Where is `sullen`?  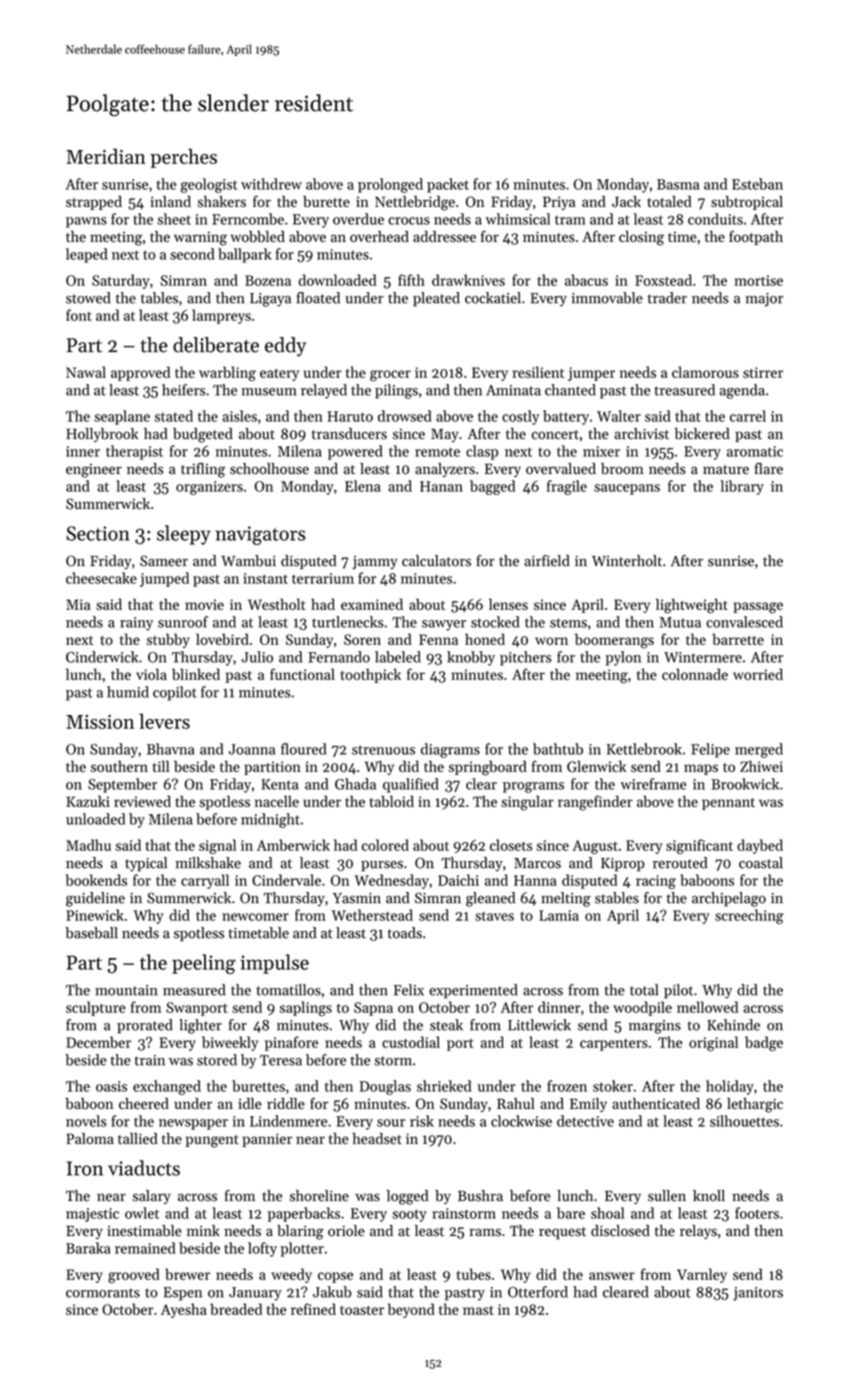
sullen is located at coordinates (667, 1196).
